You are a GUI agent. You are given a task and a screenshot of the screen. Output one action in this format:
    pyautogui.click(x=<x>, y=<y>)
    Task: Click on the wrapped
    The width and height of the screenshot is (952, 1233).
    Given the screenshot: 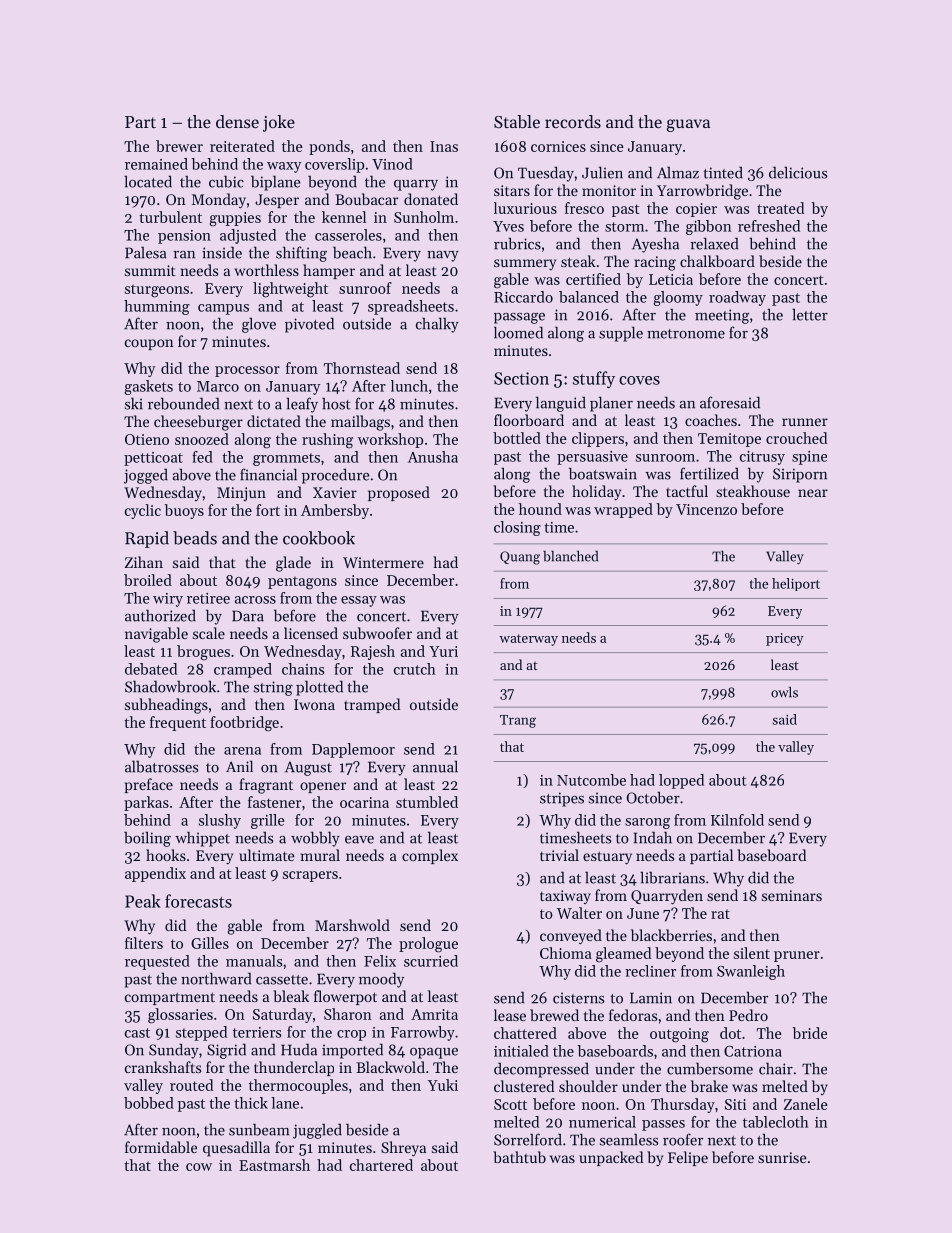 What is the action you would take?
    pyautogui.click(x=623, y=510)
